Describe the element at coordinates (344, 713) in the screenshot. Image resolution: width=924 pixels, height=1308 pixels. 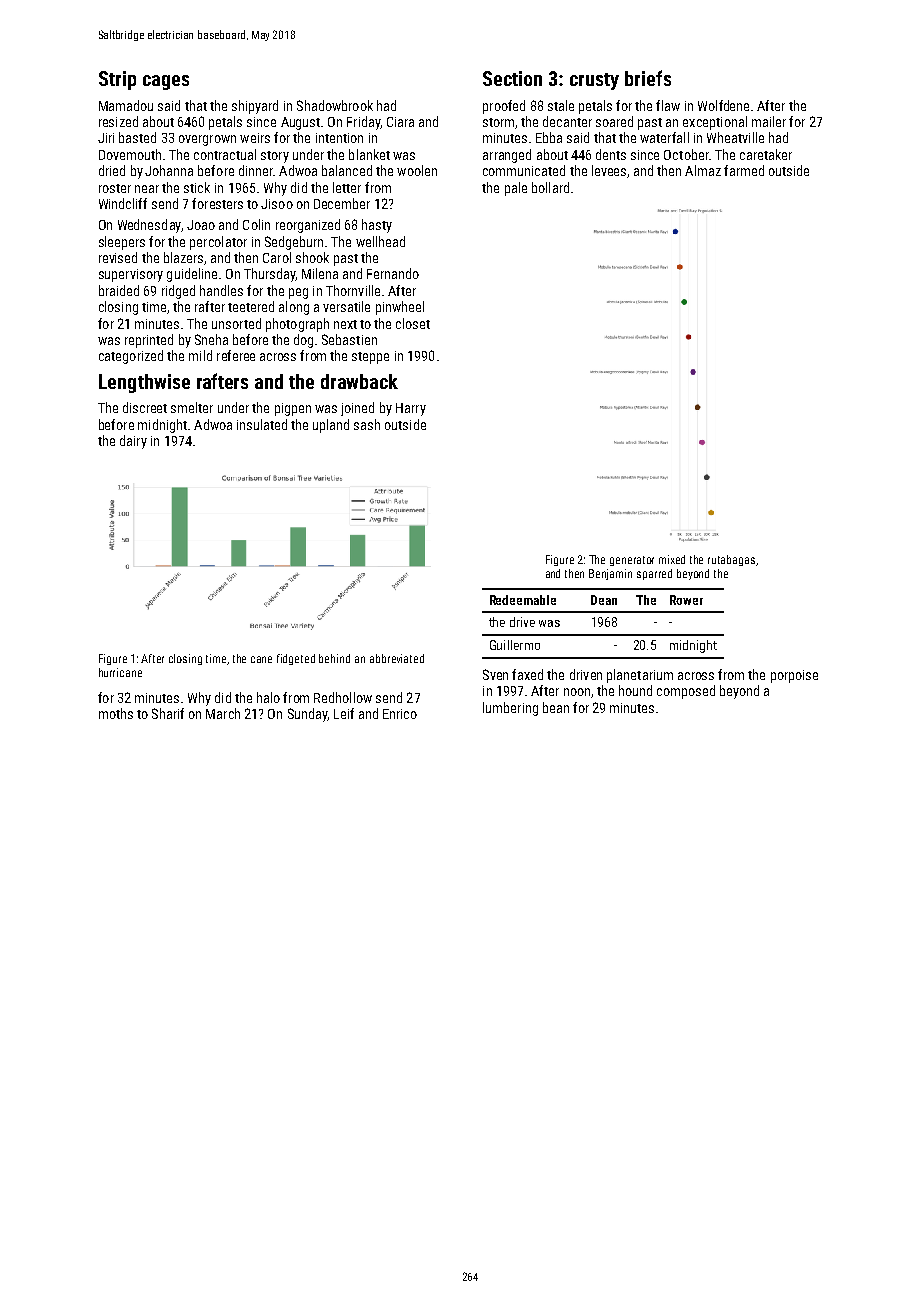
I see `Leif` at that location.
